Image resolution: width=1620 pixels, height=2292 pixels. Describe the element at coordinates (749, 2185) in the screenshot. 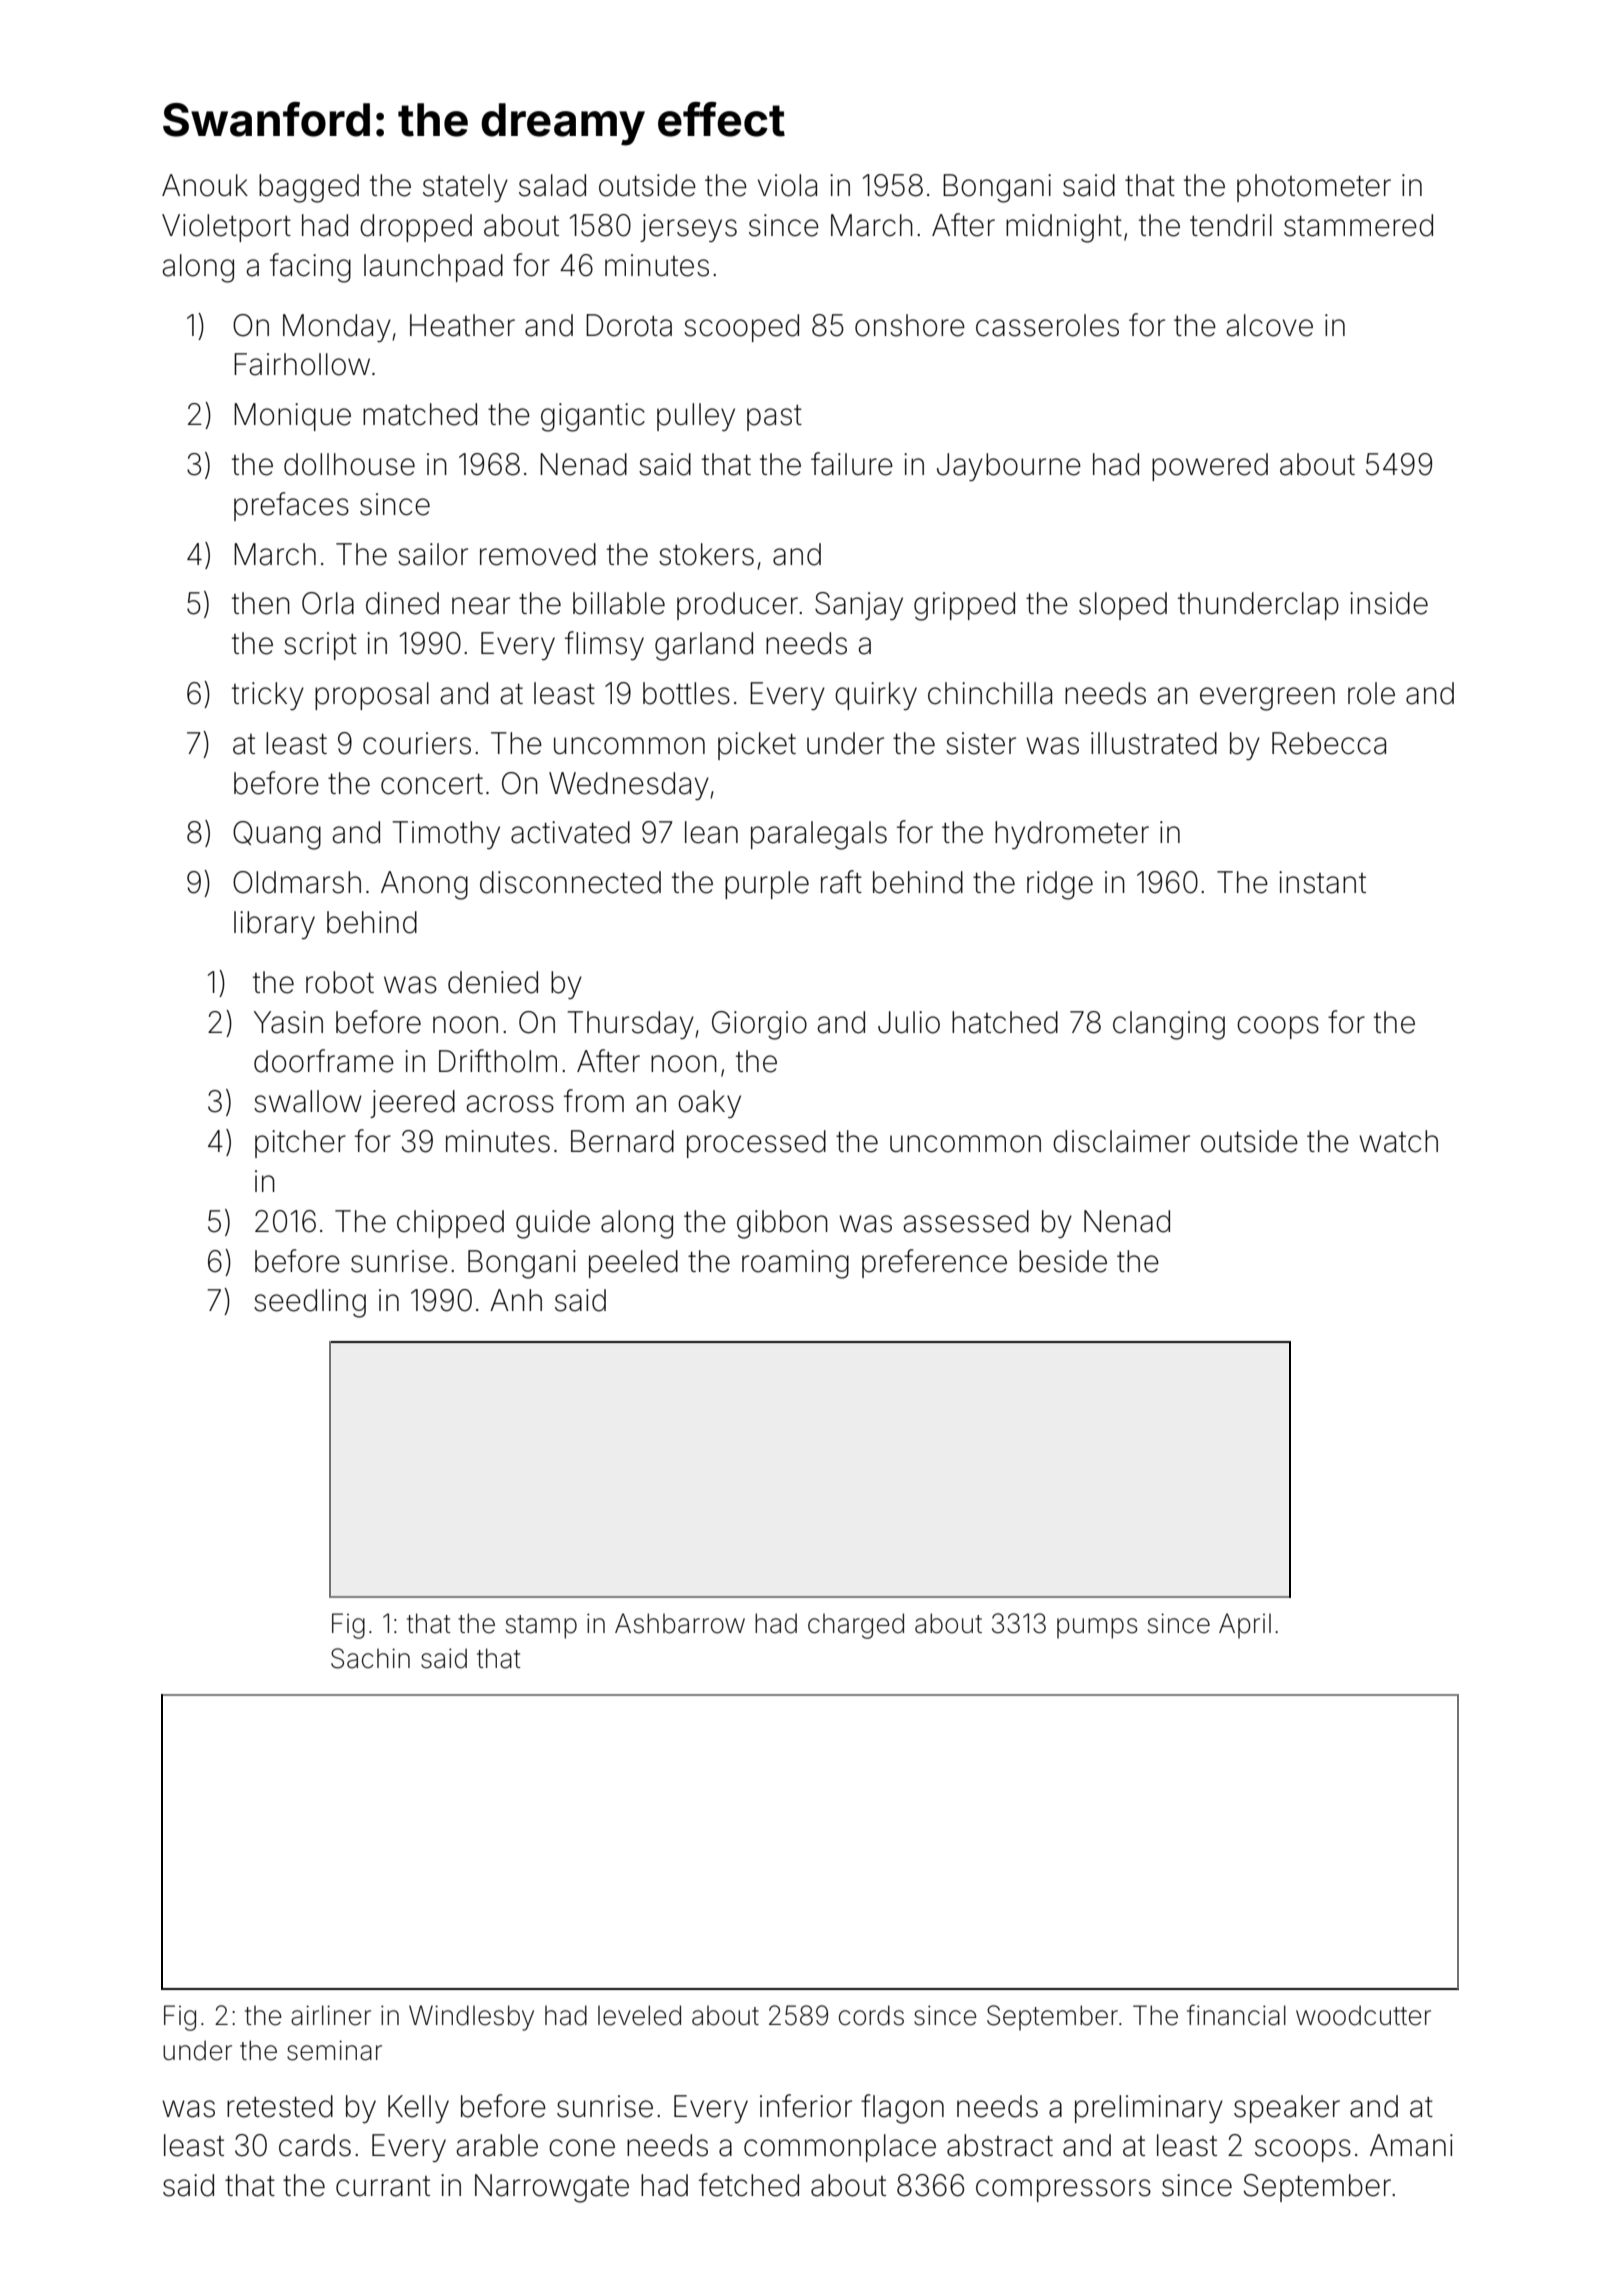

I see `fetched` at that location.
